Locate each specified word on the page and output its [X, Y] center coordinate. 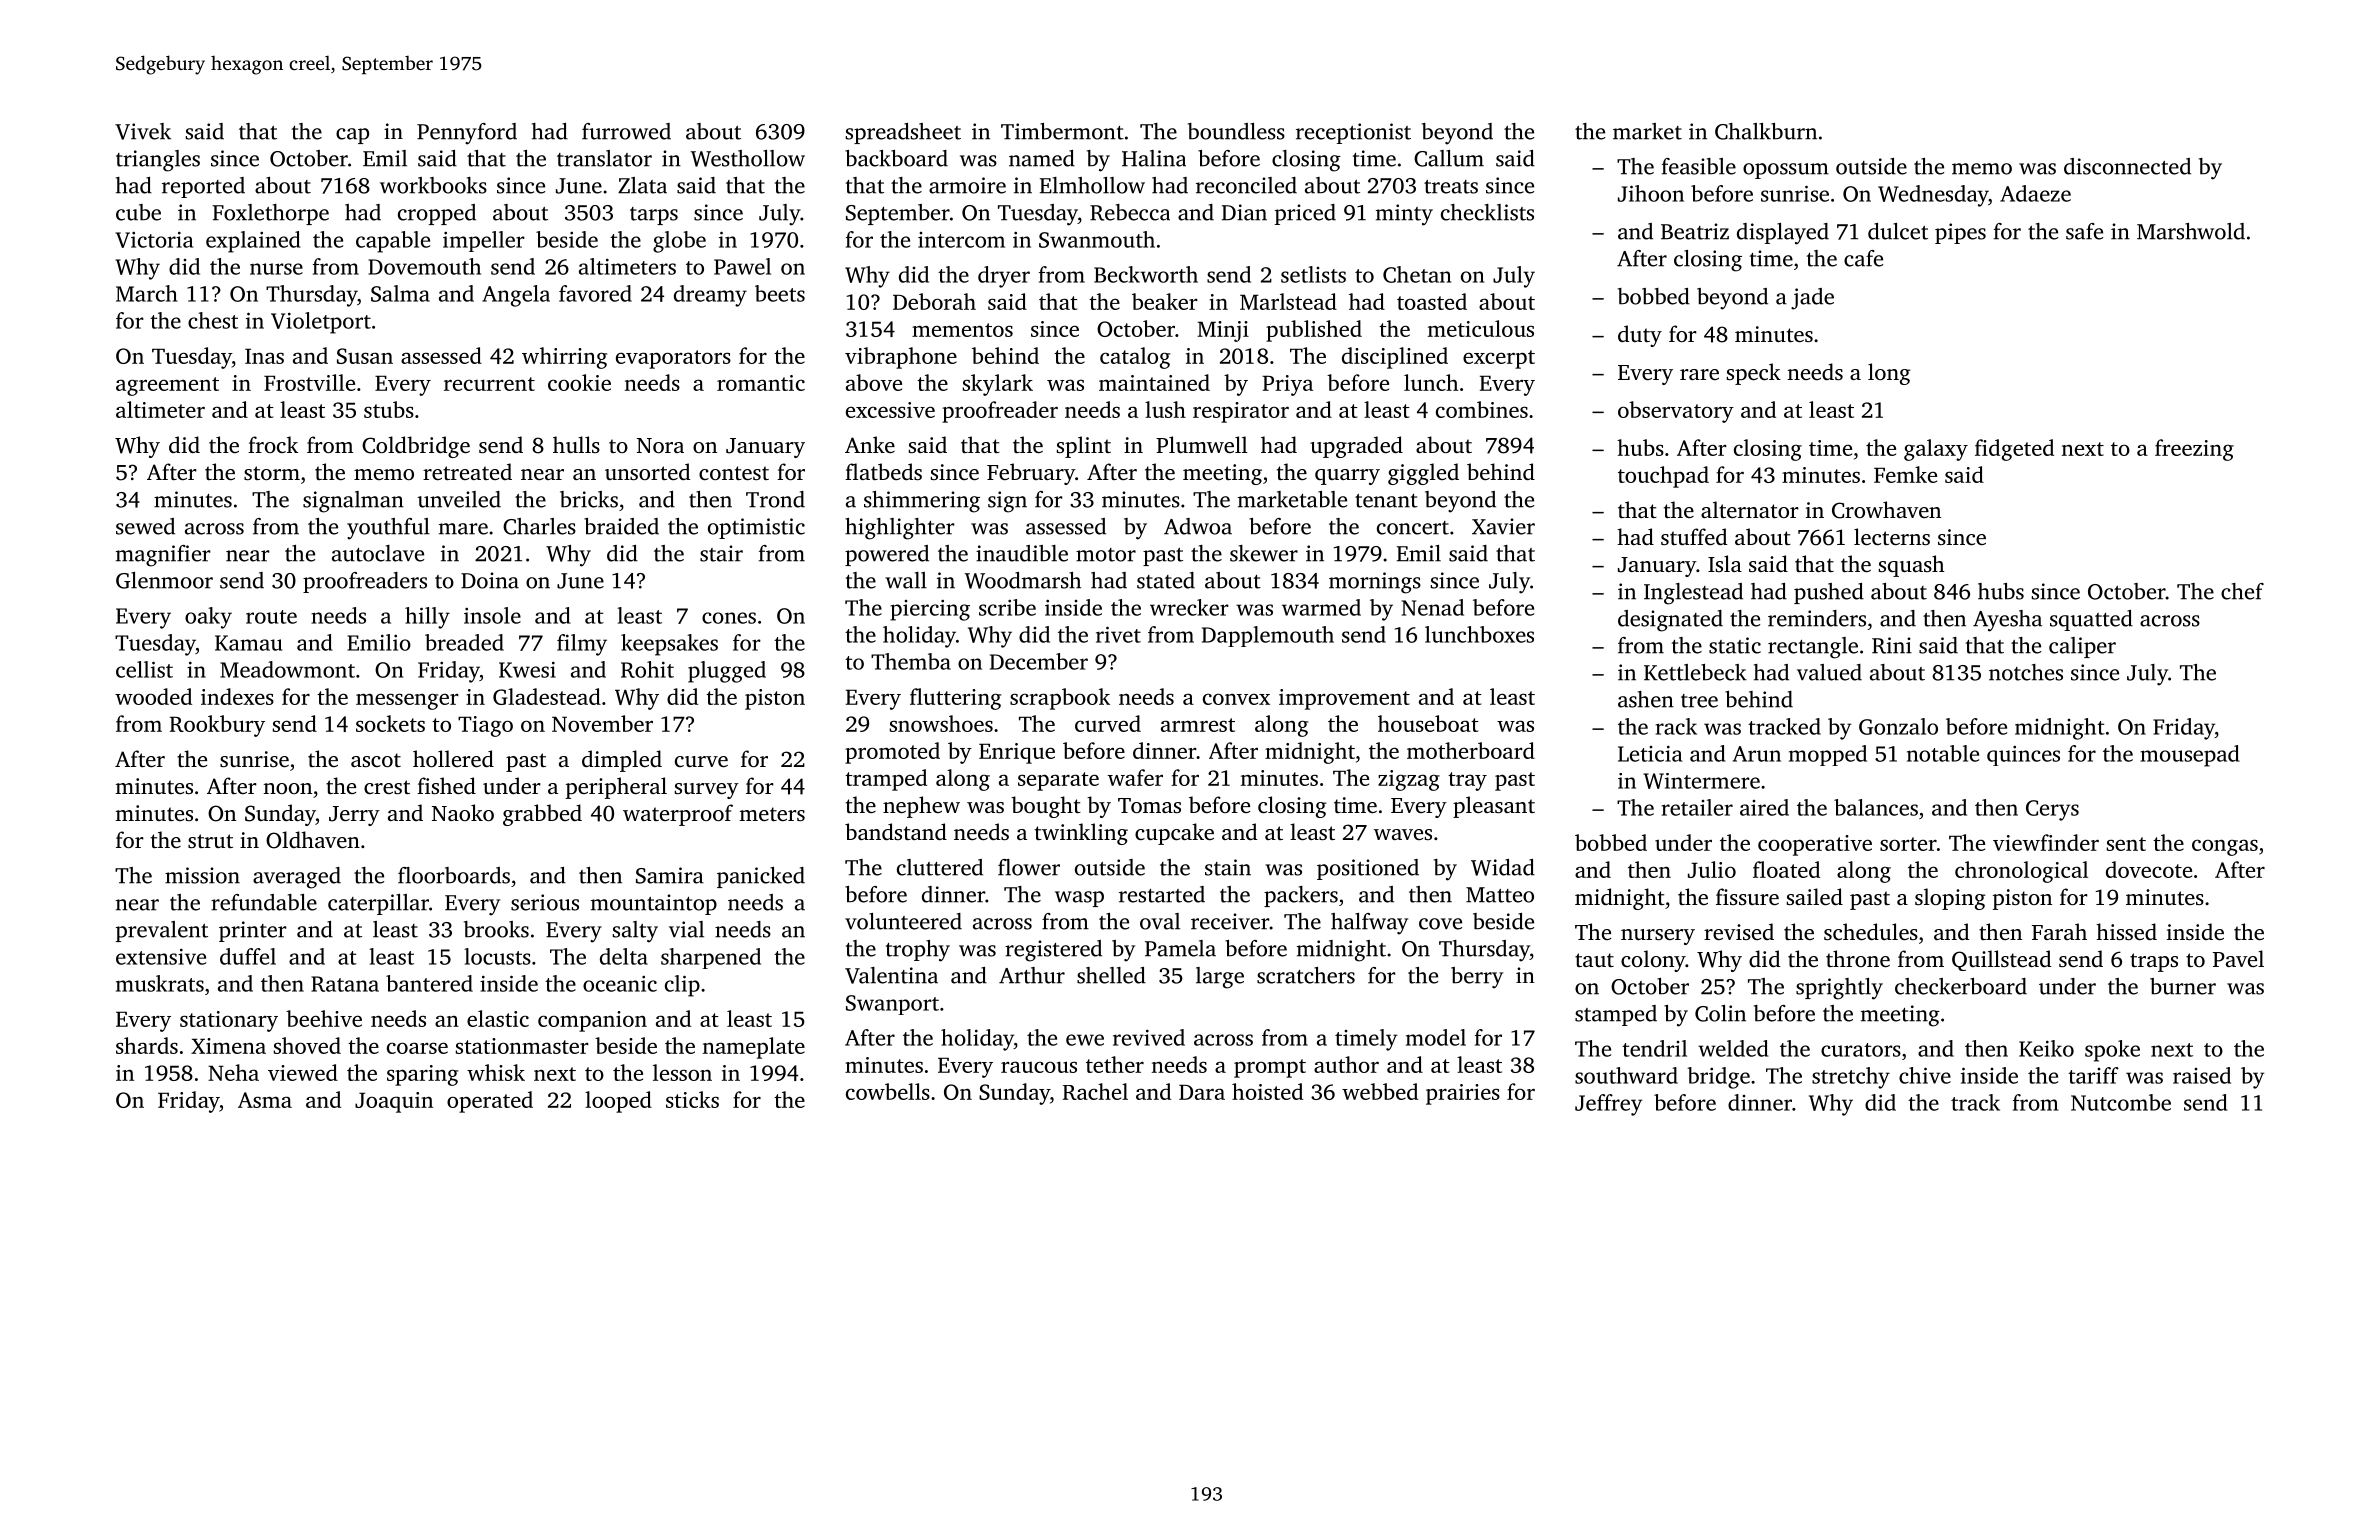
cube [138, 212]
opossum [1786, 171]
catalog [1135, 358]
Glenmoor [164, 580]
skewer [1264, 553]
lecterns [1892, 536]
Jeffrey [1608, 1105]
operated [490, 1102]
